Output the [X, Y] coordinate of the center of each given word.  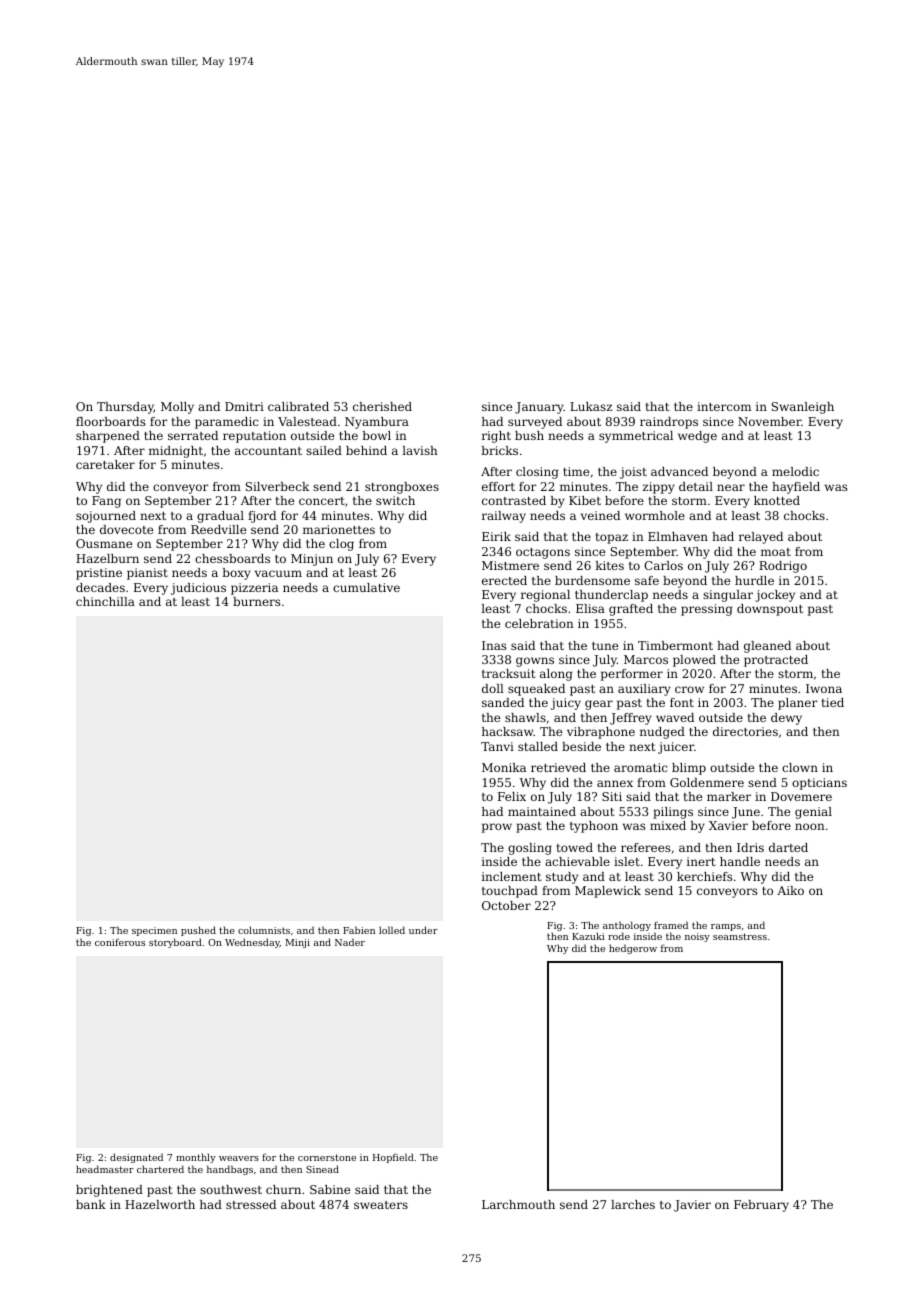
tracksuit [508, 673]
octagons [543, 553]
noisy [697, 937]
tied [833, 702]
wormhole [655, 515]
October [506, 905]
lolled [392, 930]
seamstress [740, 936]
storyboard [175, 943]
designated [136, 1158]
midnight [176, 452]
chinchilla [105, 601]
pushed [198, 931]
